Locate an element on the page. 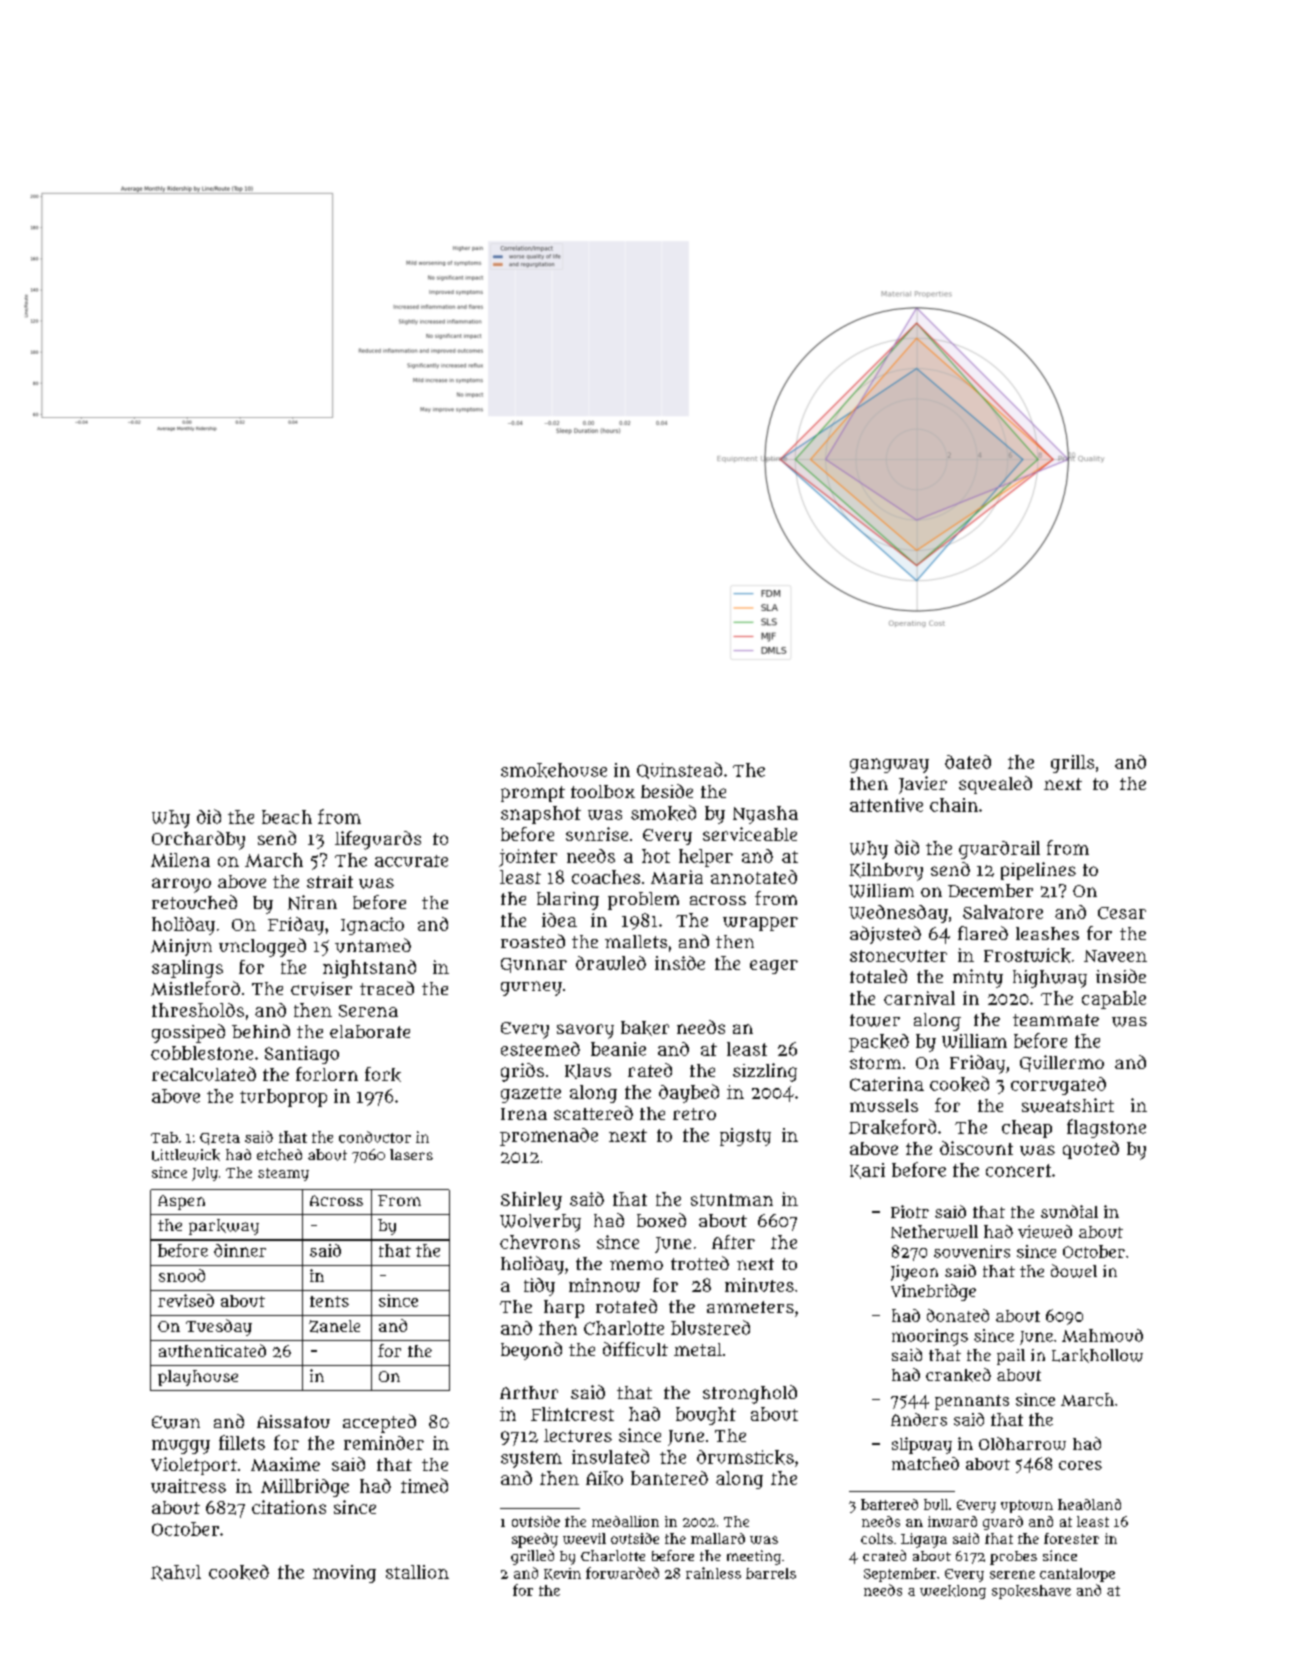 The width and height of the page is (1298, 1679). Littlewick is located at coordinates (186, 1155).
